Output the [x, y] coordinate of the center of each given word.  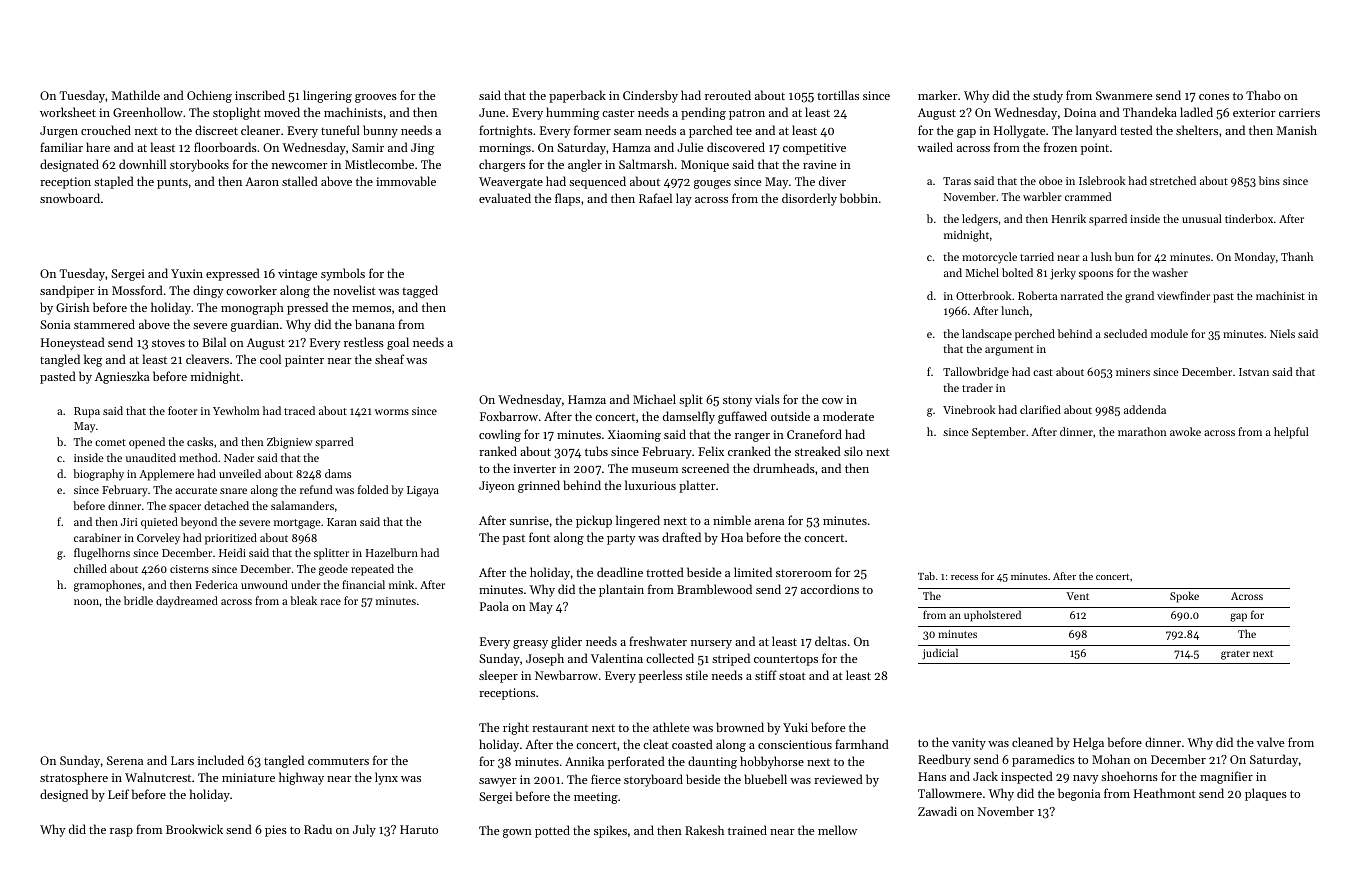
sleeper [498, 676]
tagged [420, 291]
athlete [671, 727]
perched [1035, 335]
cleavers [207, 359]
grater [1235, 655]
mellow [837, 830]
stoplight [237, 113]
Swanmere [1124, 95]
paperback [577, 96]
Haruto [419, 829]
